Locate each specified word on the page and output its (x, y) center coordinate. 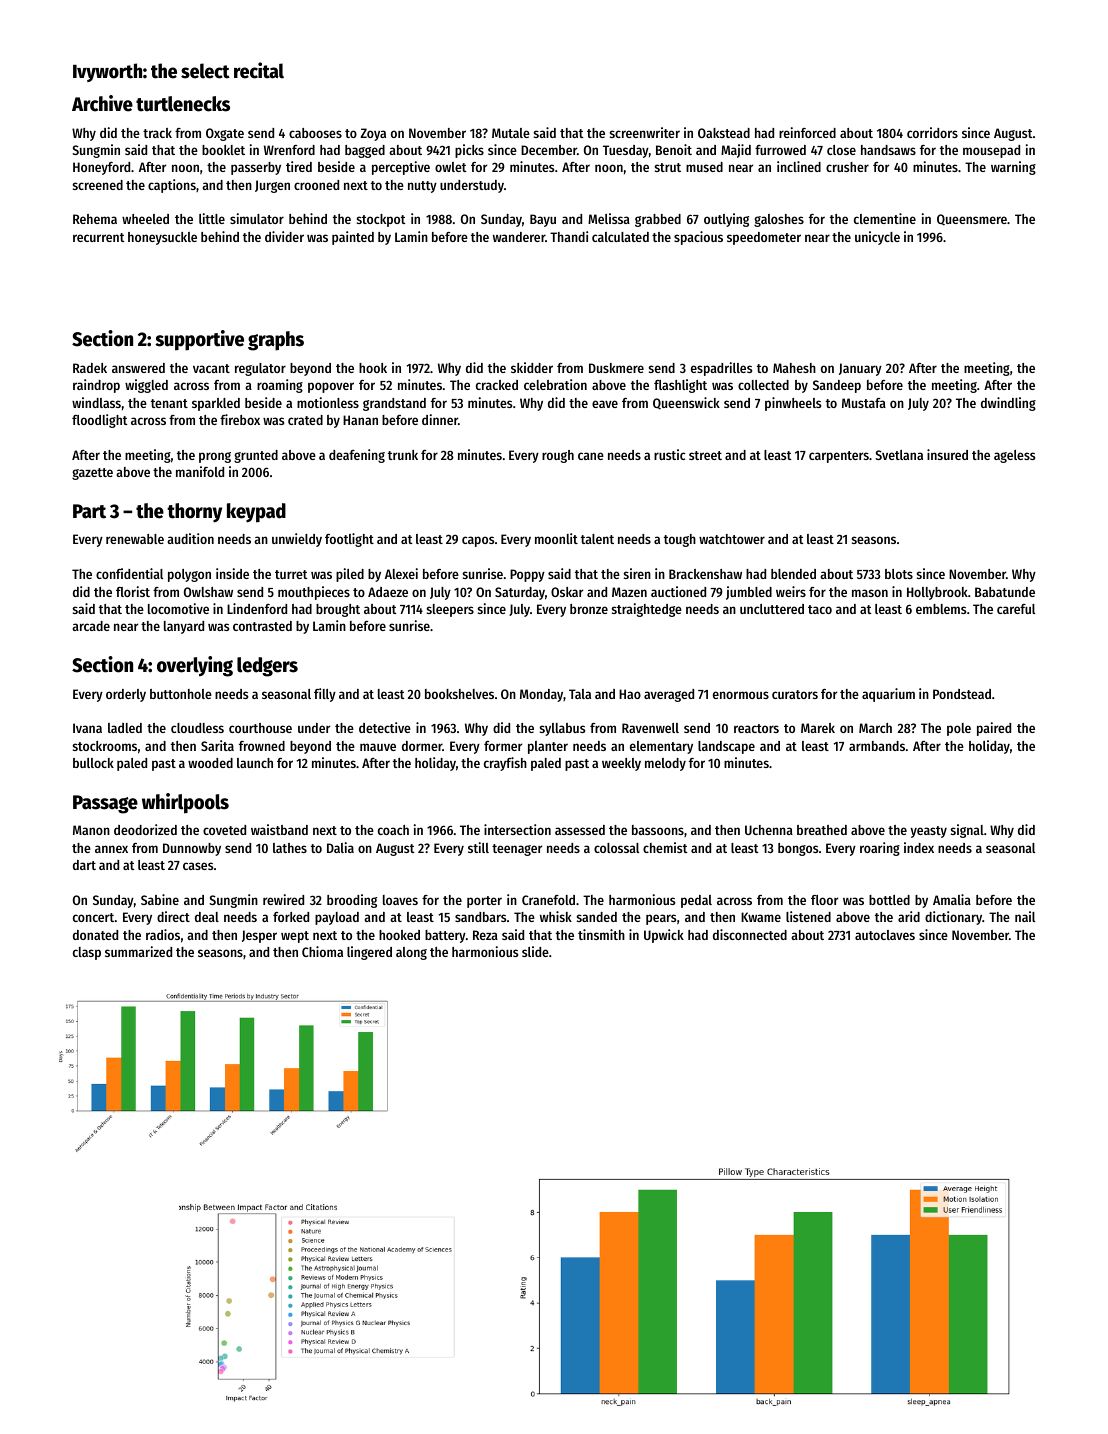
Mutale (511, 133)
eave (605, 404)
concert (93, 917)
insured (947, 454)
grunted (256, 456)
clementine (885, 218)
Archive (102, 103)
